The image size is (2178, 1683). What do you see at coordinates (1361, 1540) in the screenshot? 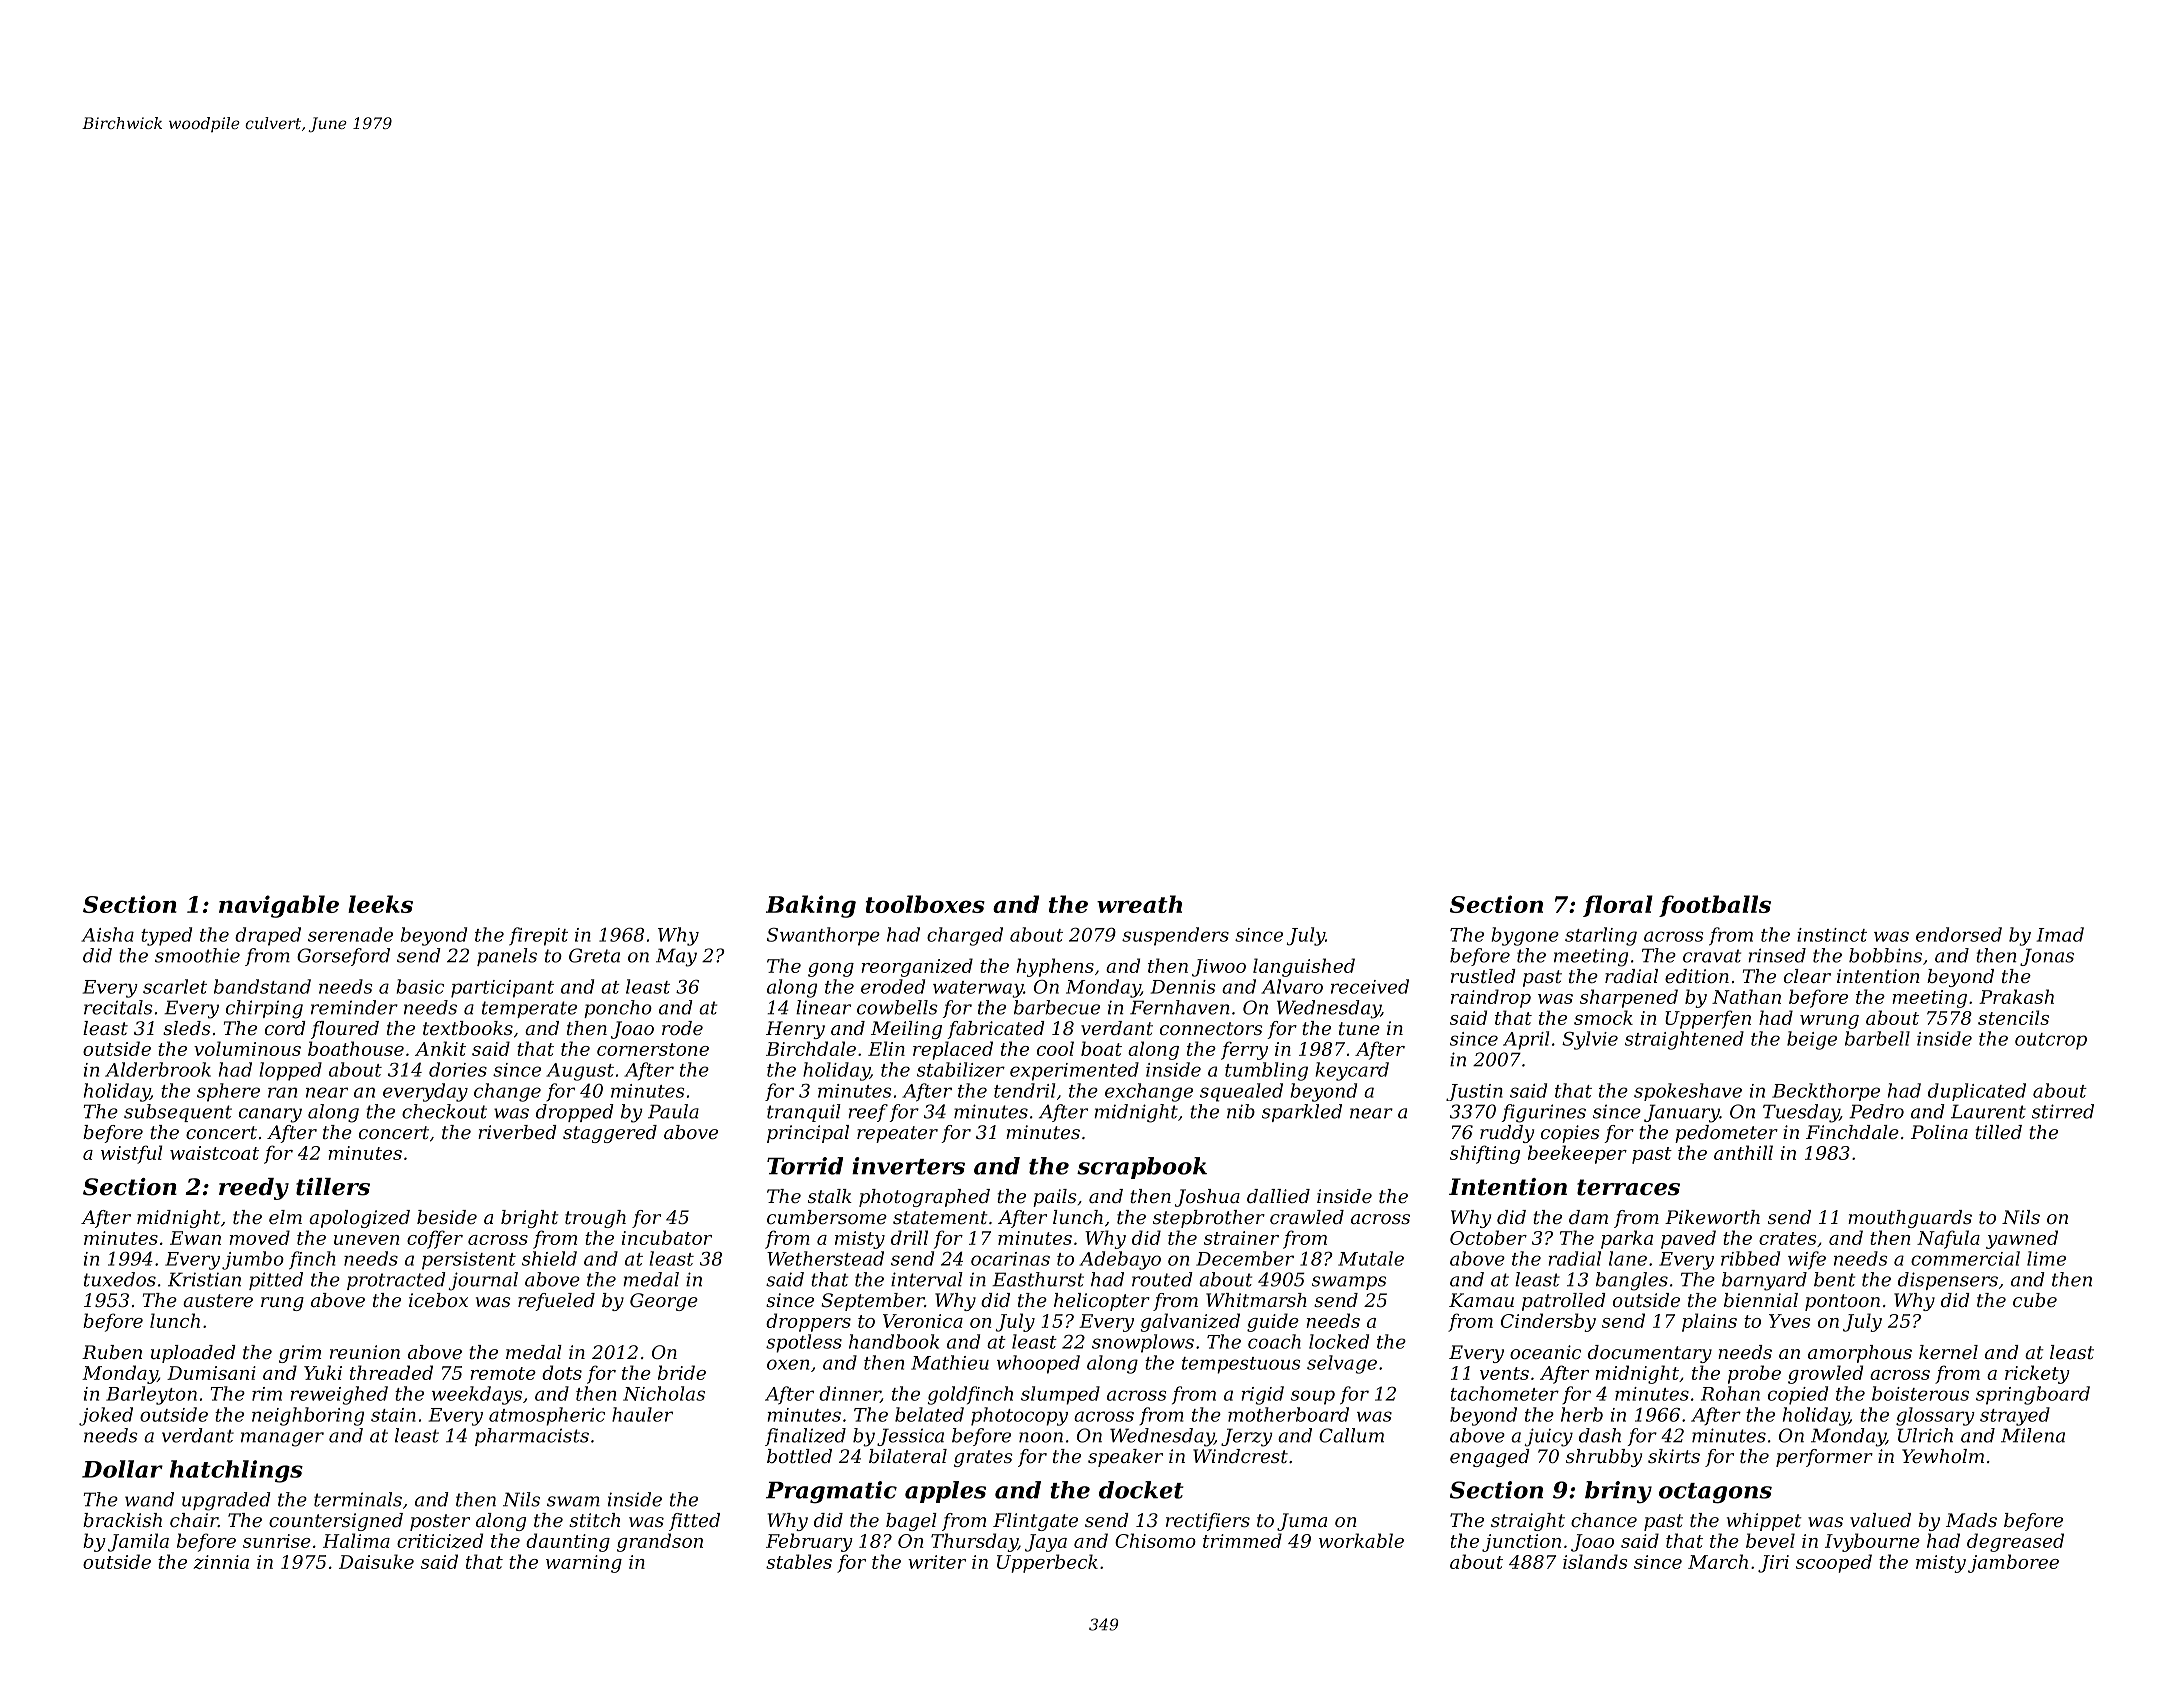
I see `workable` at bounding box center [1361, 1540].
